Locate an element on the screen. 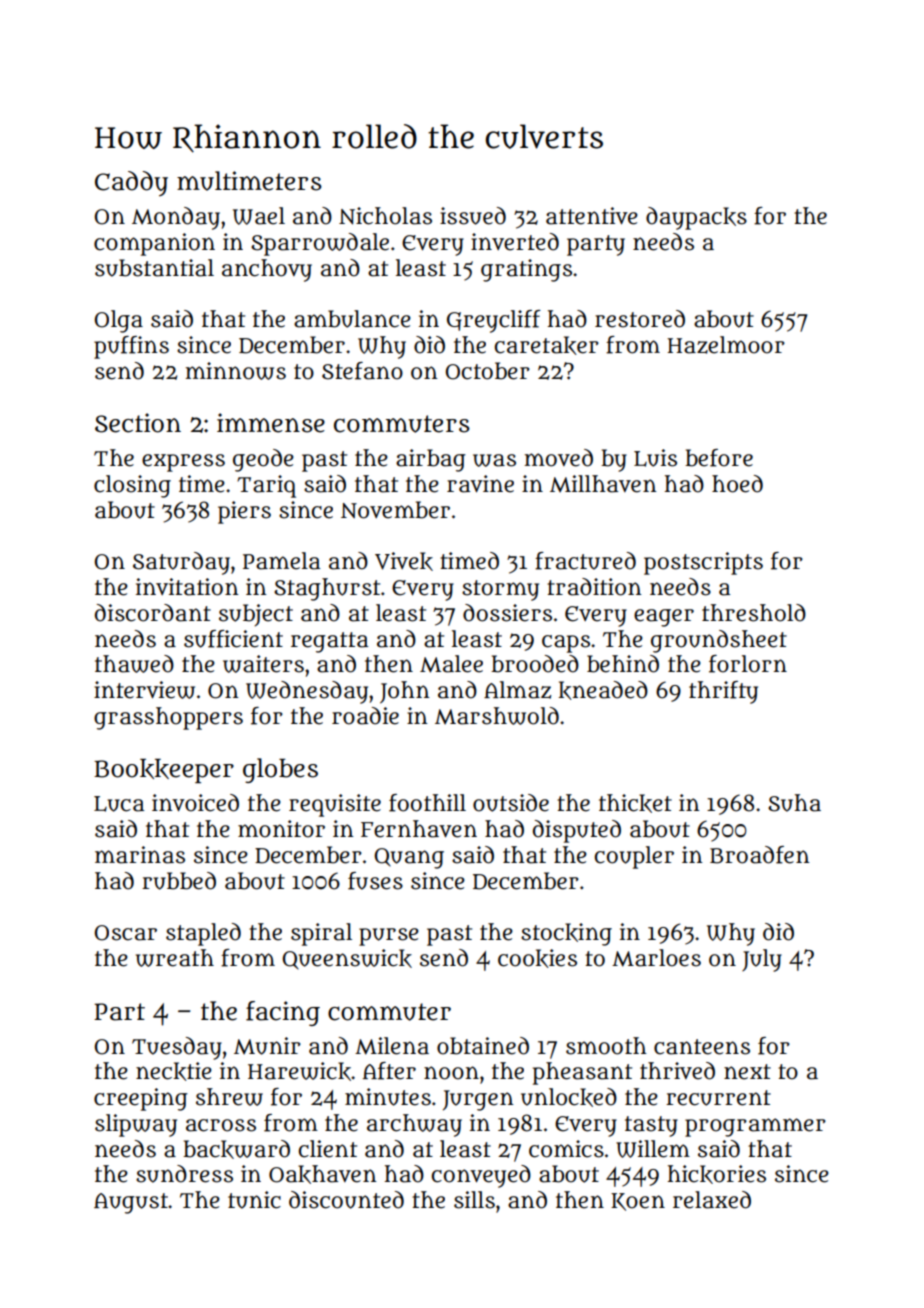  attentive is located at coordinates (592, 216).
